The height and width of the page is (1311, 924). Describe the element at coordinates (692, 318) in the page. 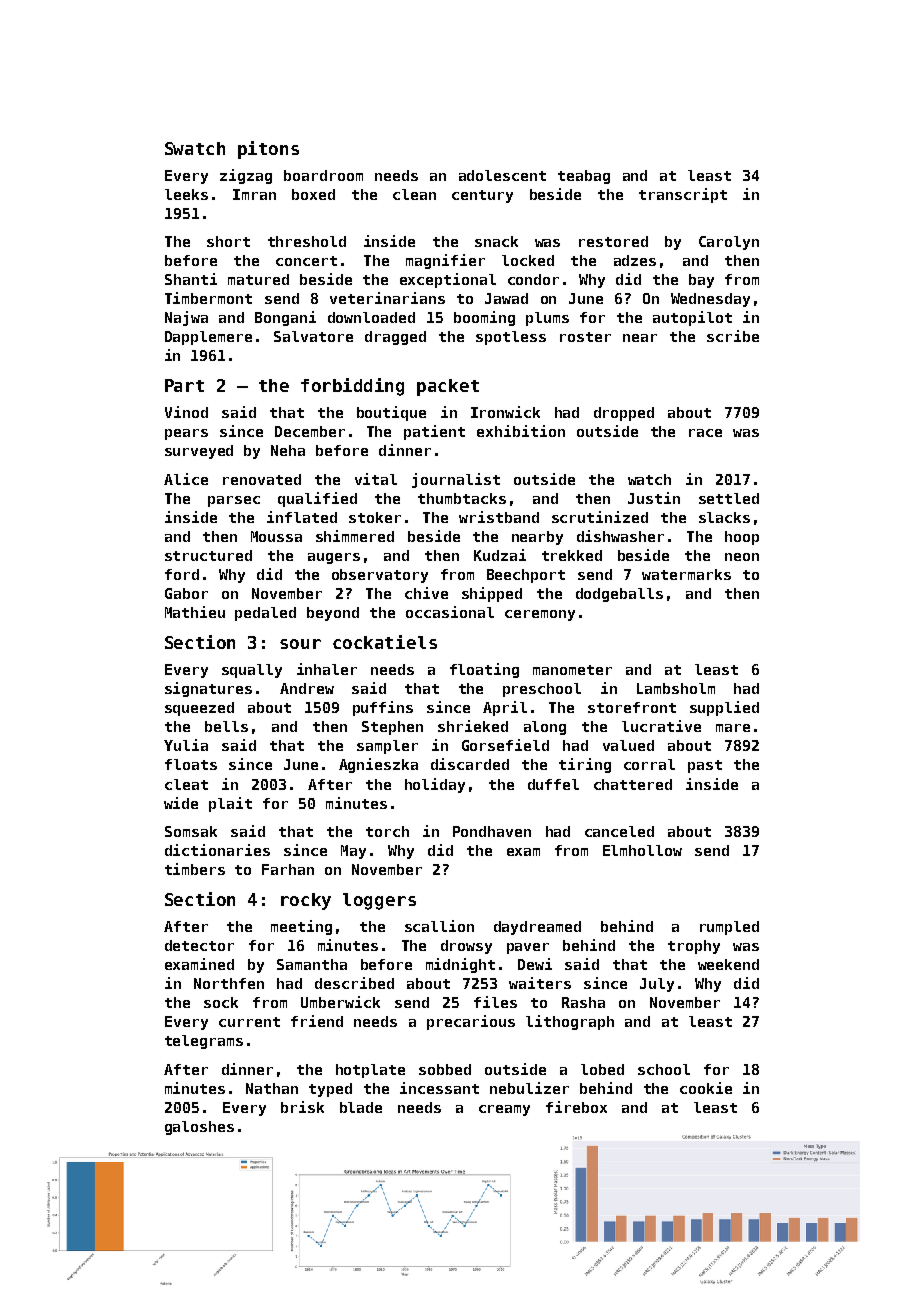

I see `autopilot` at that location.
